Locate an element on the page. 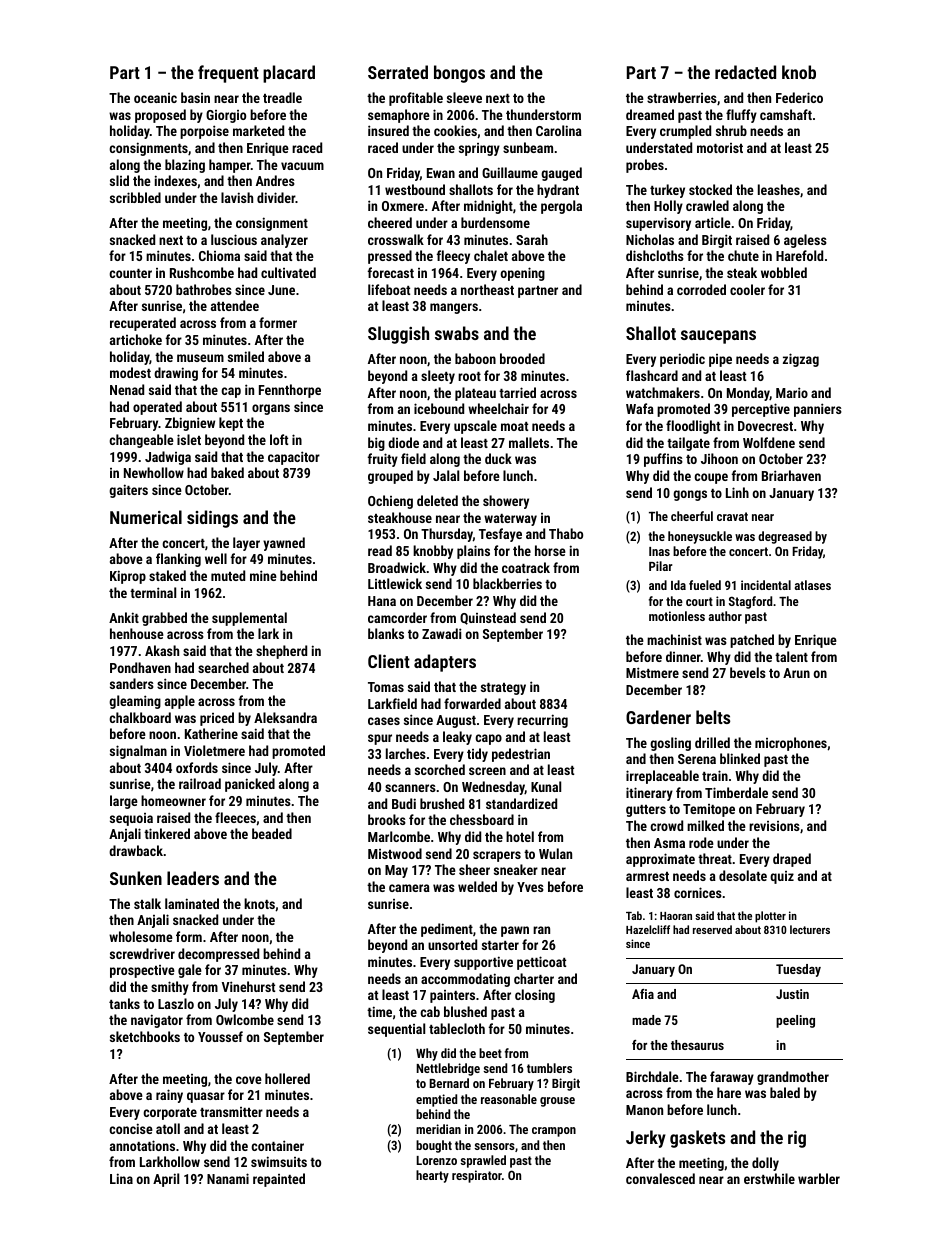 Image resolution: width=952 pixels, height=1233 pixels. Bernard is located at coordinates (449, 1083).
